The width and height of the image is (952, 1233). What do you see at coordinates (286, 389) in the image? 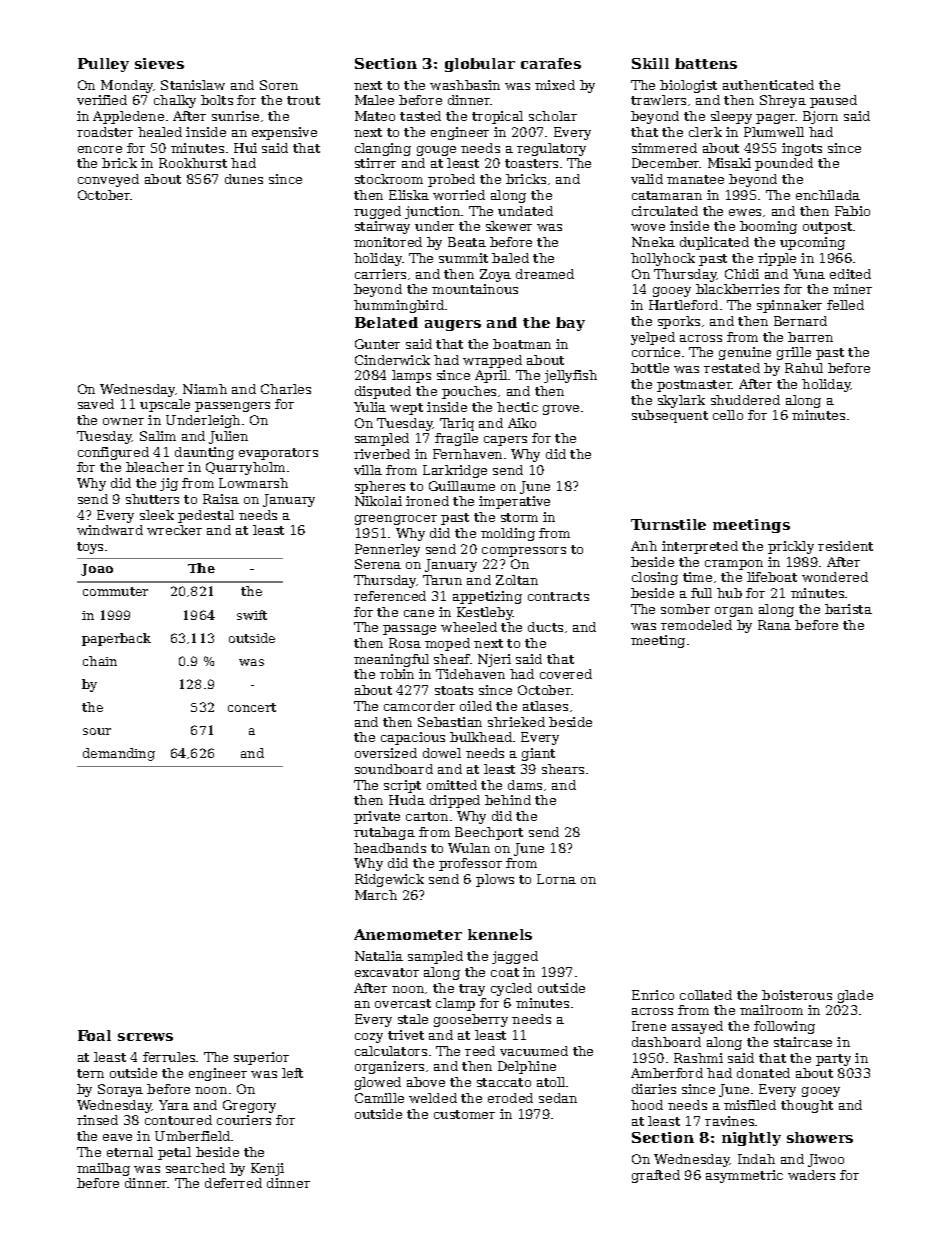
I see `Charles` at bounding box center [286, 389].
